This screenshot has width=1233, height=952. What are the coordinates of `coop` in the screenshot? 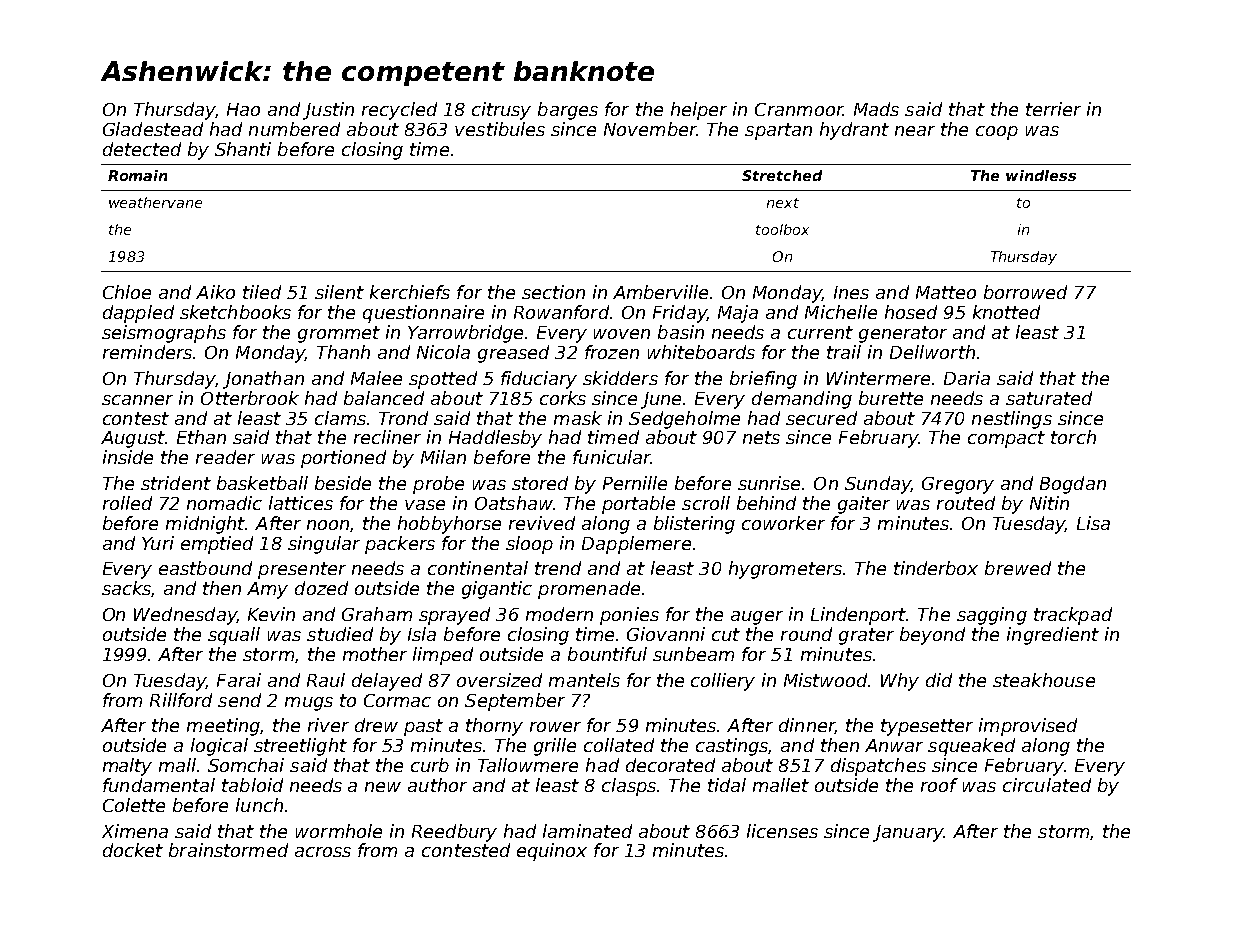 It's located at (997, 133).
